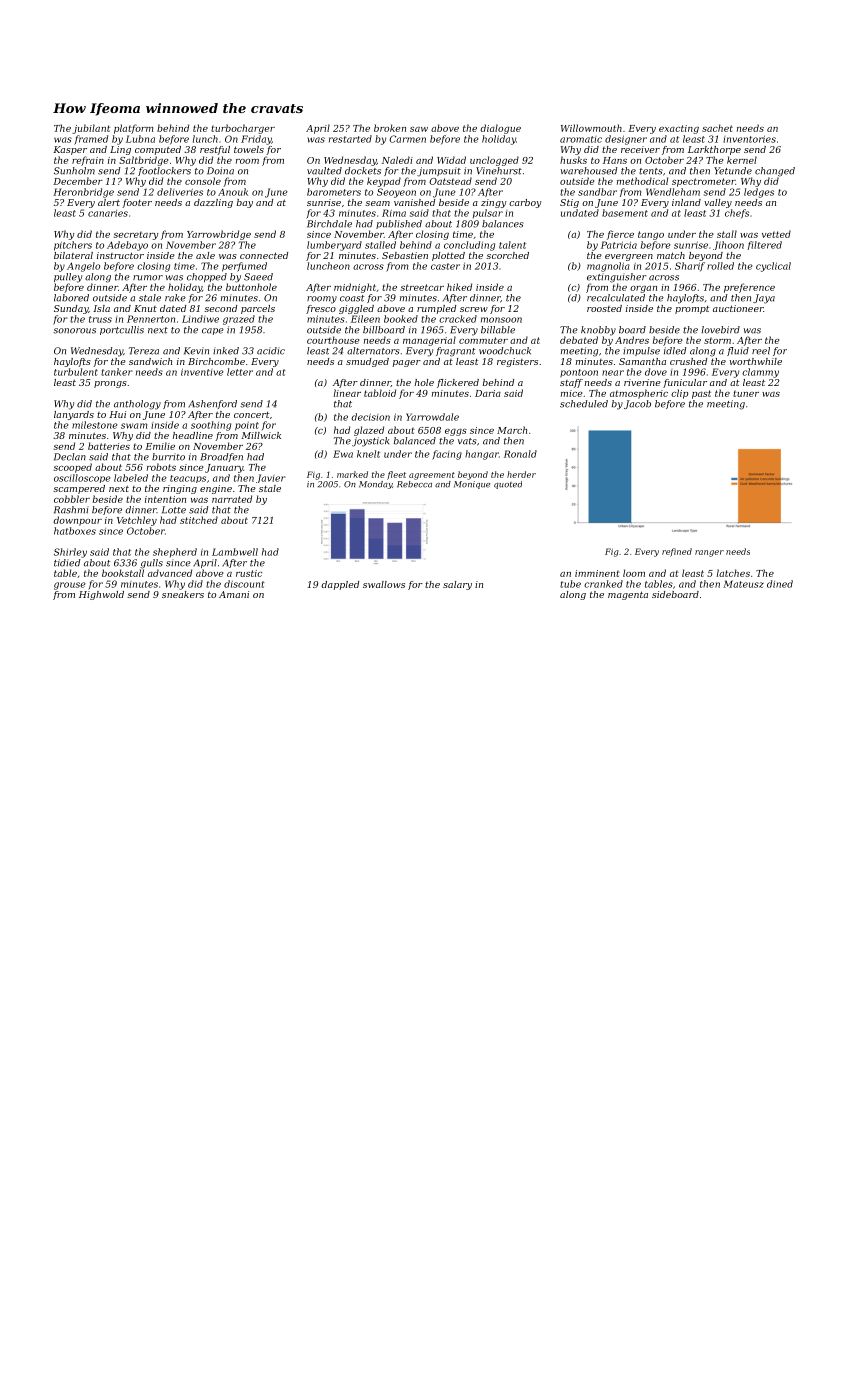 This screenshot has width=849, height=1400. I want to click on Highwold, so click(101, 595).
